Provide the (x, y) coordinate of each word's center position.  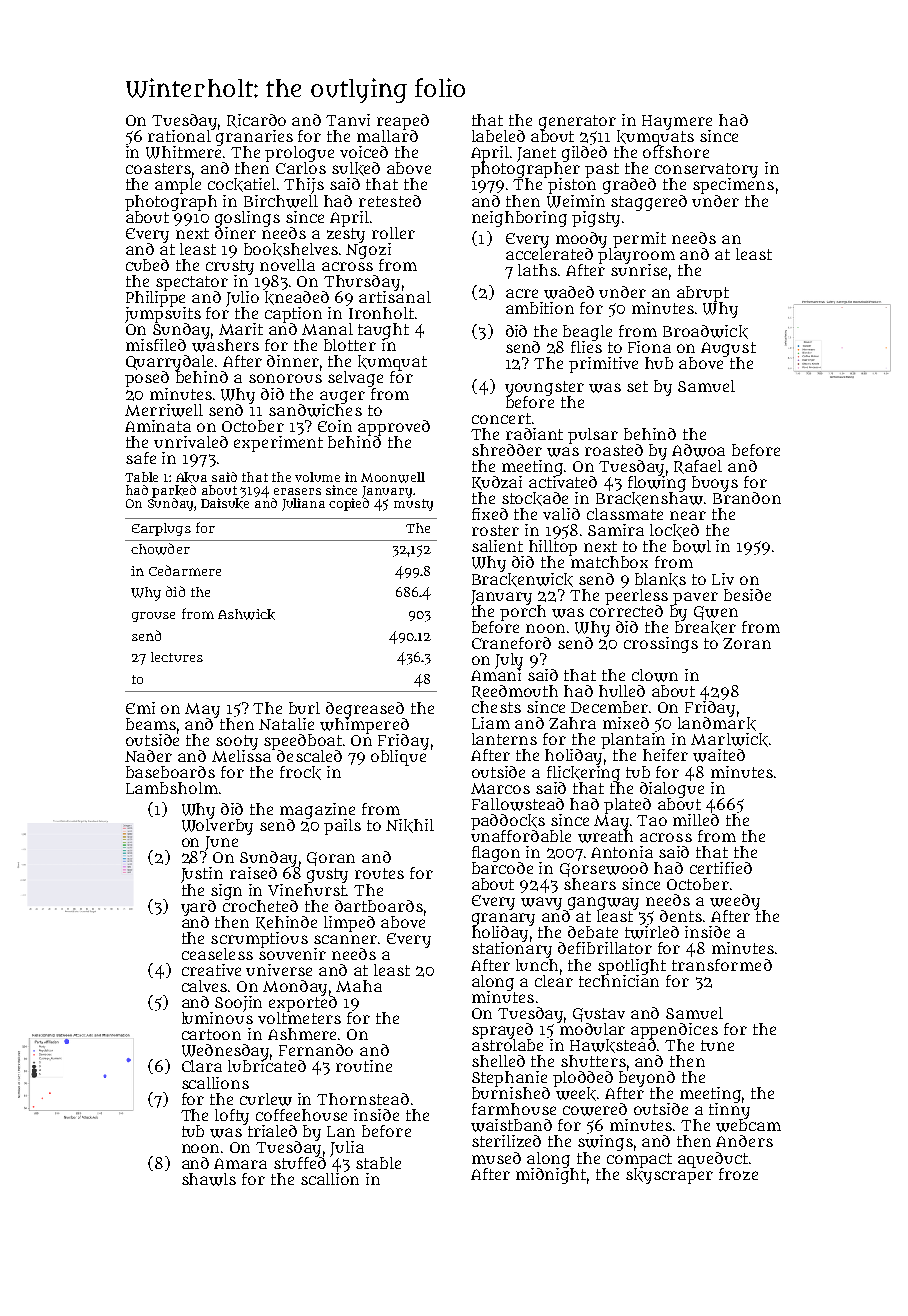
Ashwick (246, 614)
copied (349, 504)
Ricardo (256, 121)
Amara (240, 1163)
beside (747, 595)
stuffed (300, 1163)
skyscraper (669, 1176)
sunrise (639, 269)
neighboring (519, 219)
